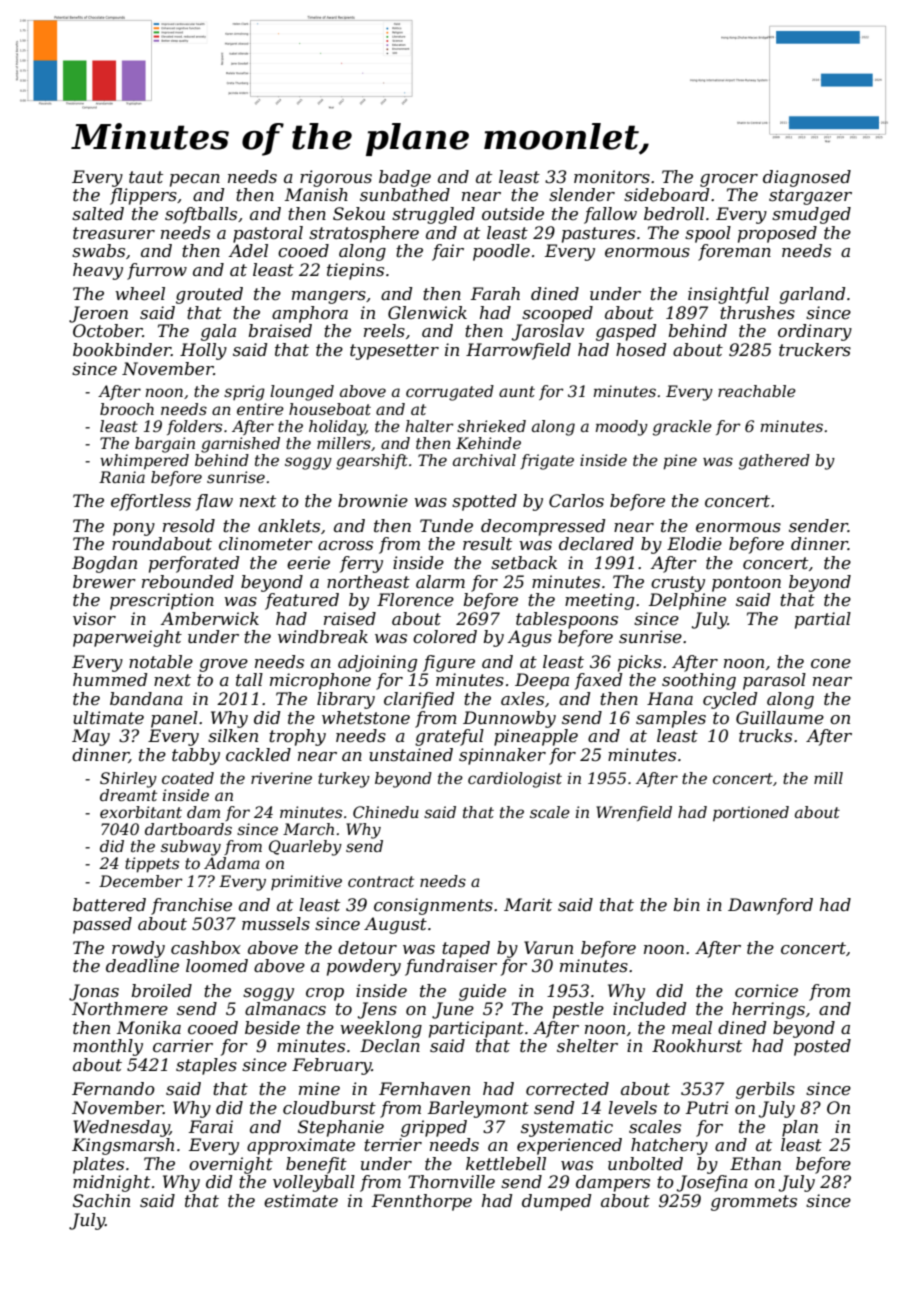 This image has width=924, height=1308. What do you see at coordinates (815, 332) in the image?
I see `ordinary` at bounding box center [815, 332].
